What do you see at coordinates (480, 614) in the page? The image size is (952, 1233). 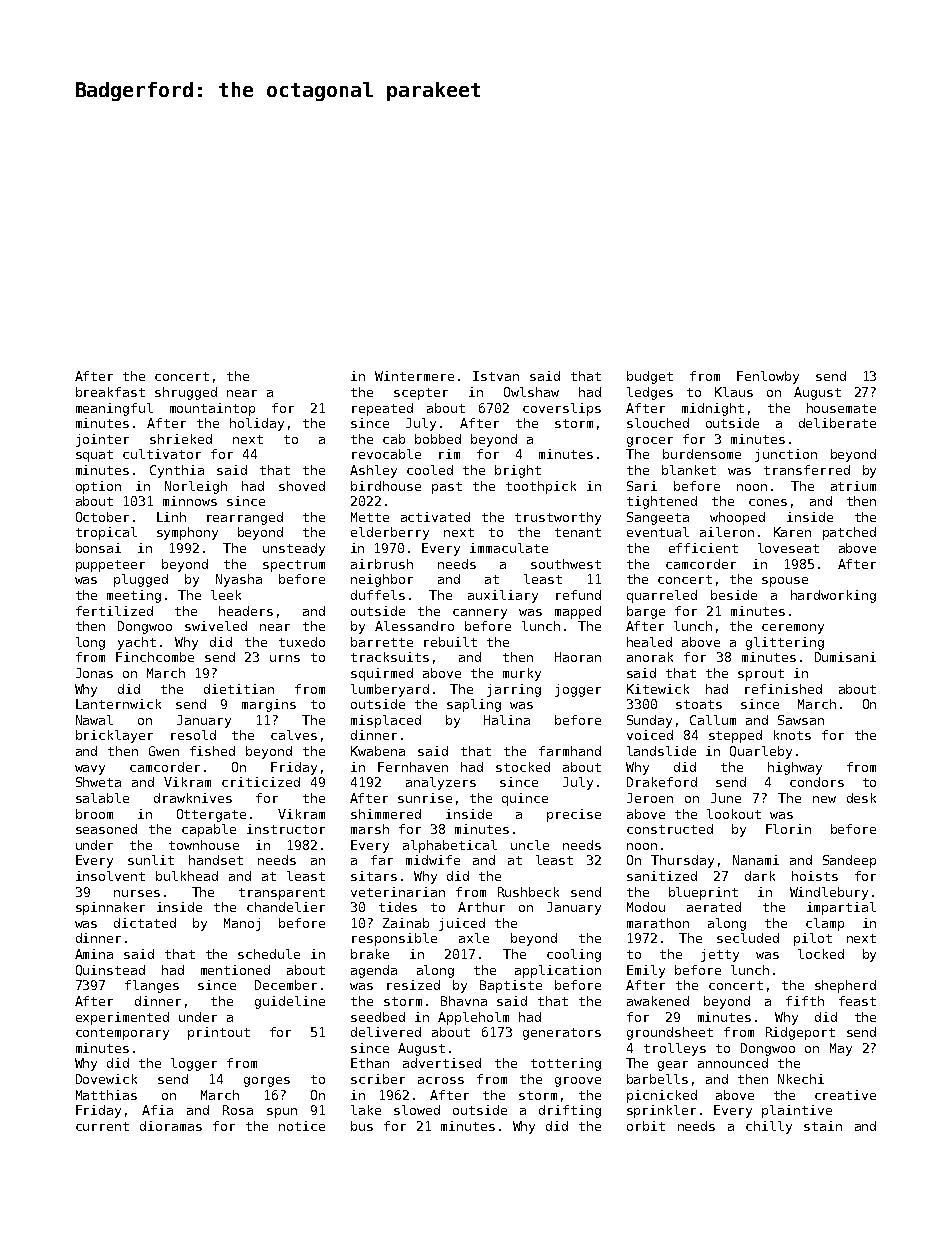 I see `cannery` at bounding box center [480, 614].
